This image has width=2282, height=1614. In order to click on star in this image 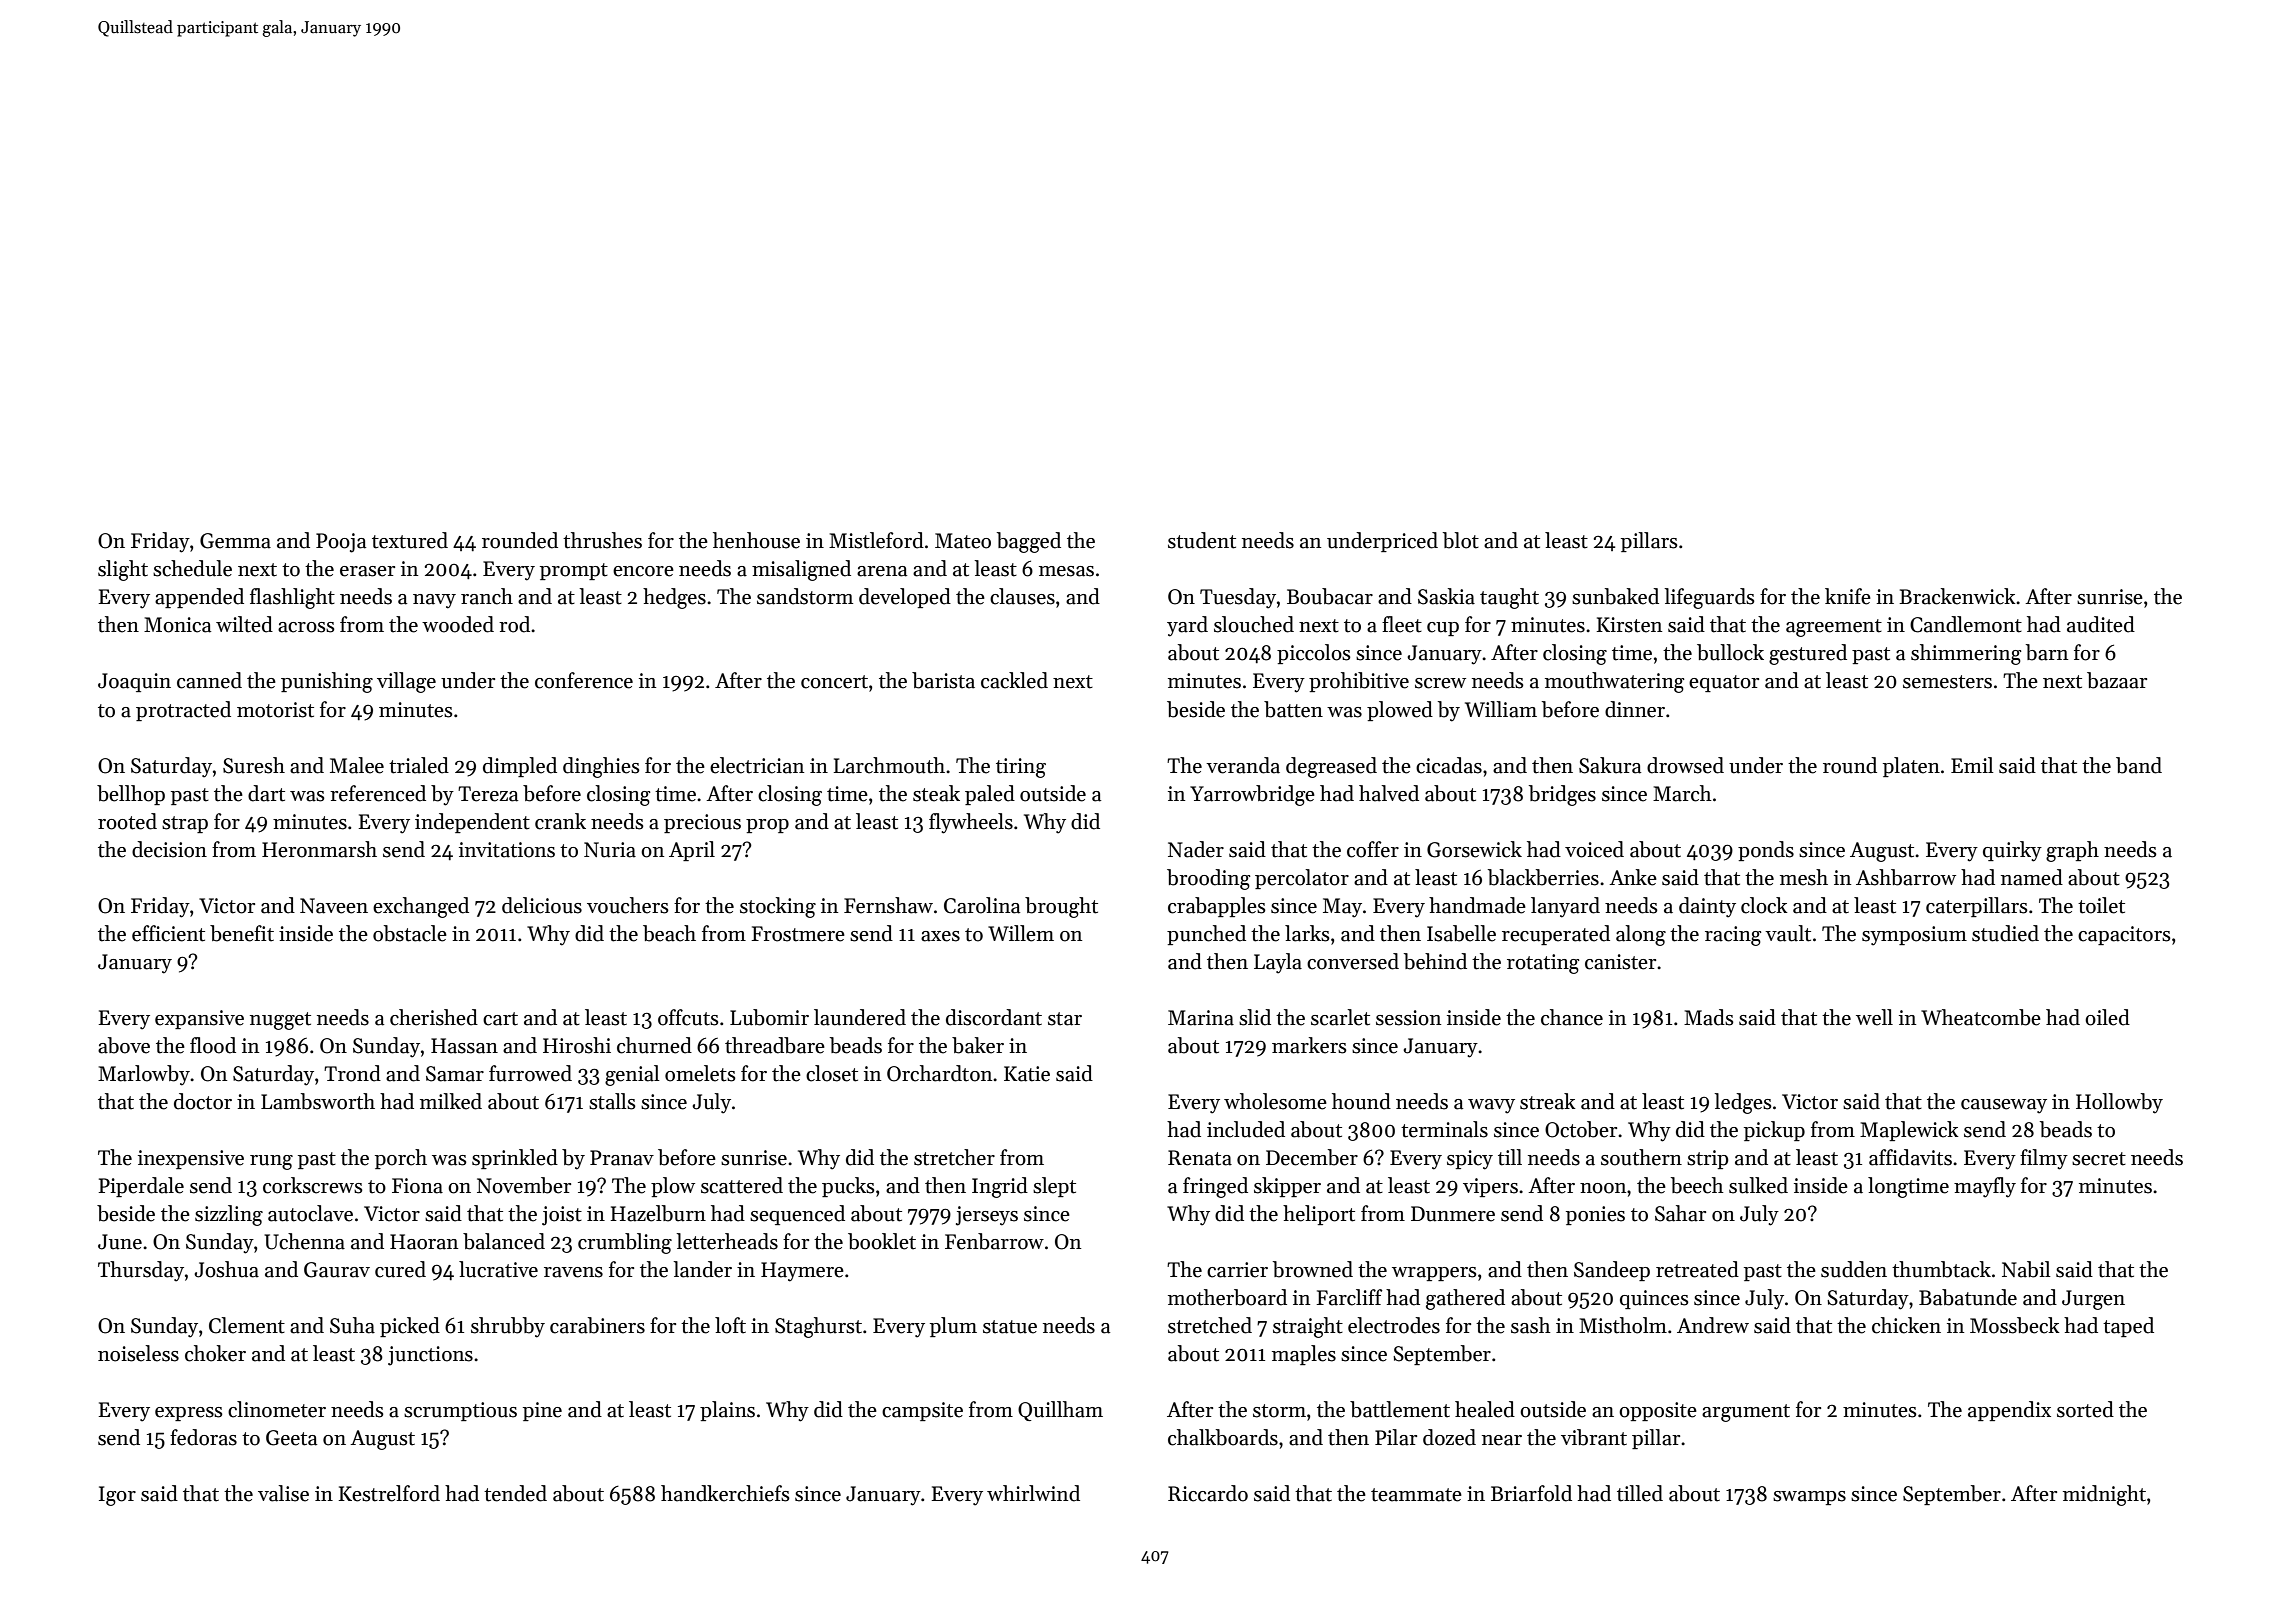, I will do `click(1065, 1019)`.
